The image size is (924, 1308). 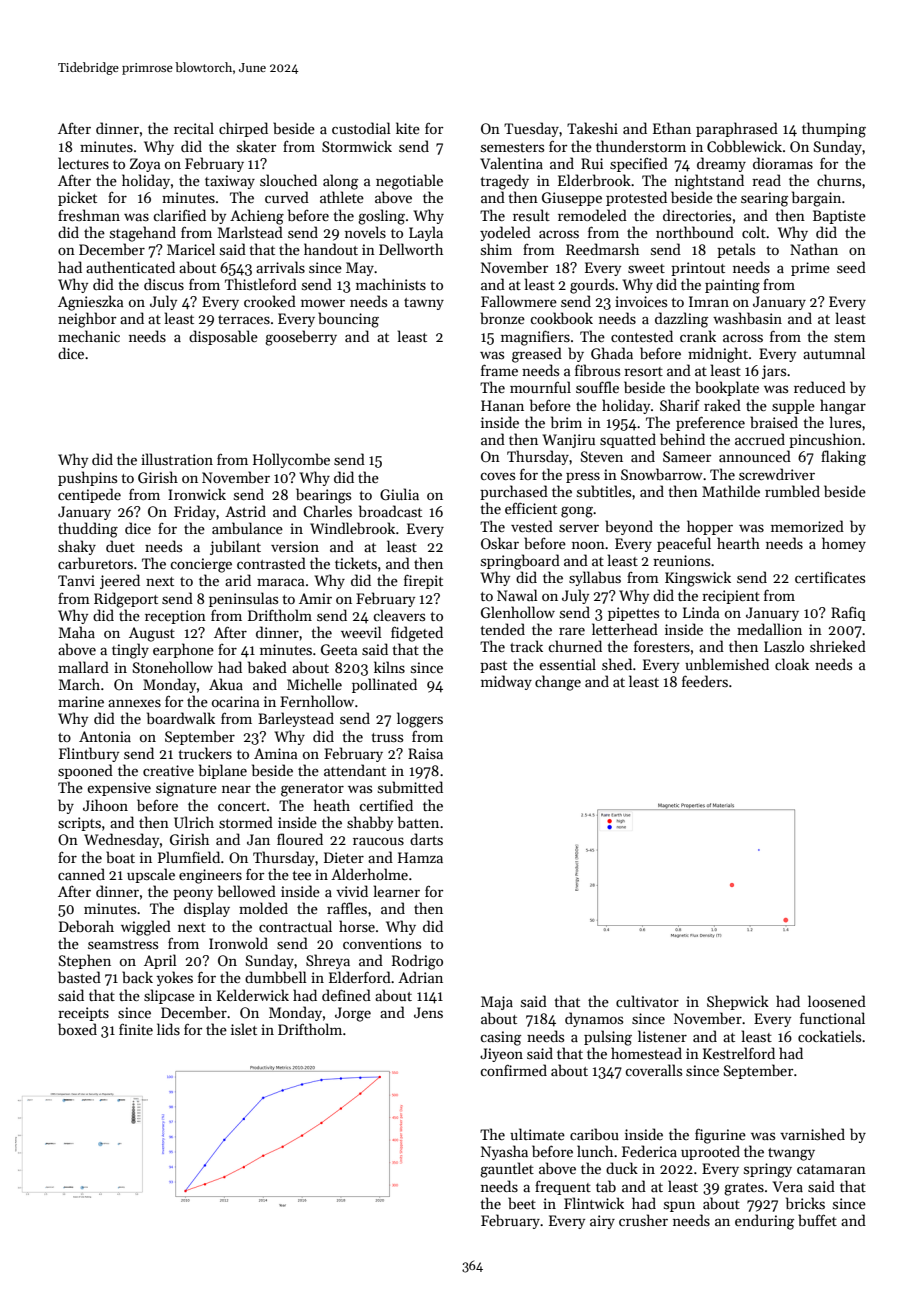 What do you see at coordinates (425, 753) in the screenshot?
I see `Raisa` at bounding box center [425, 753].
